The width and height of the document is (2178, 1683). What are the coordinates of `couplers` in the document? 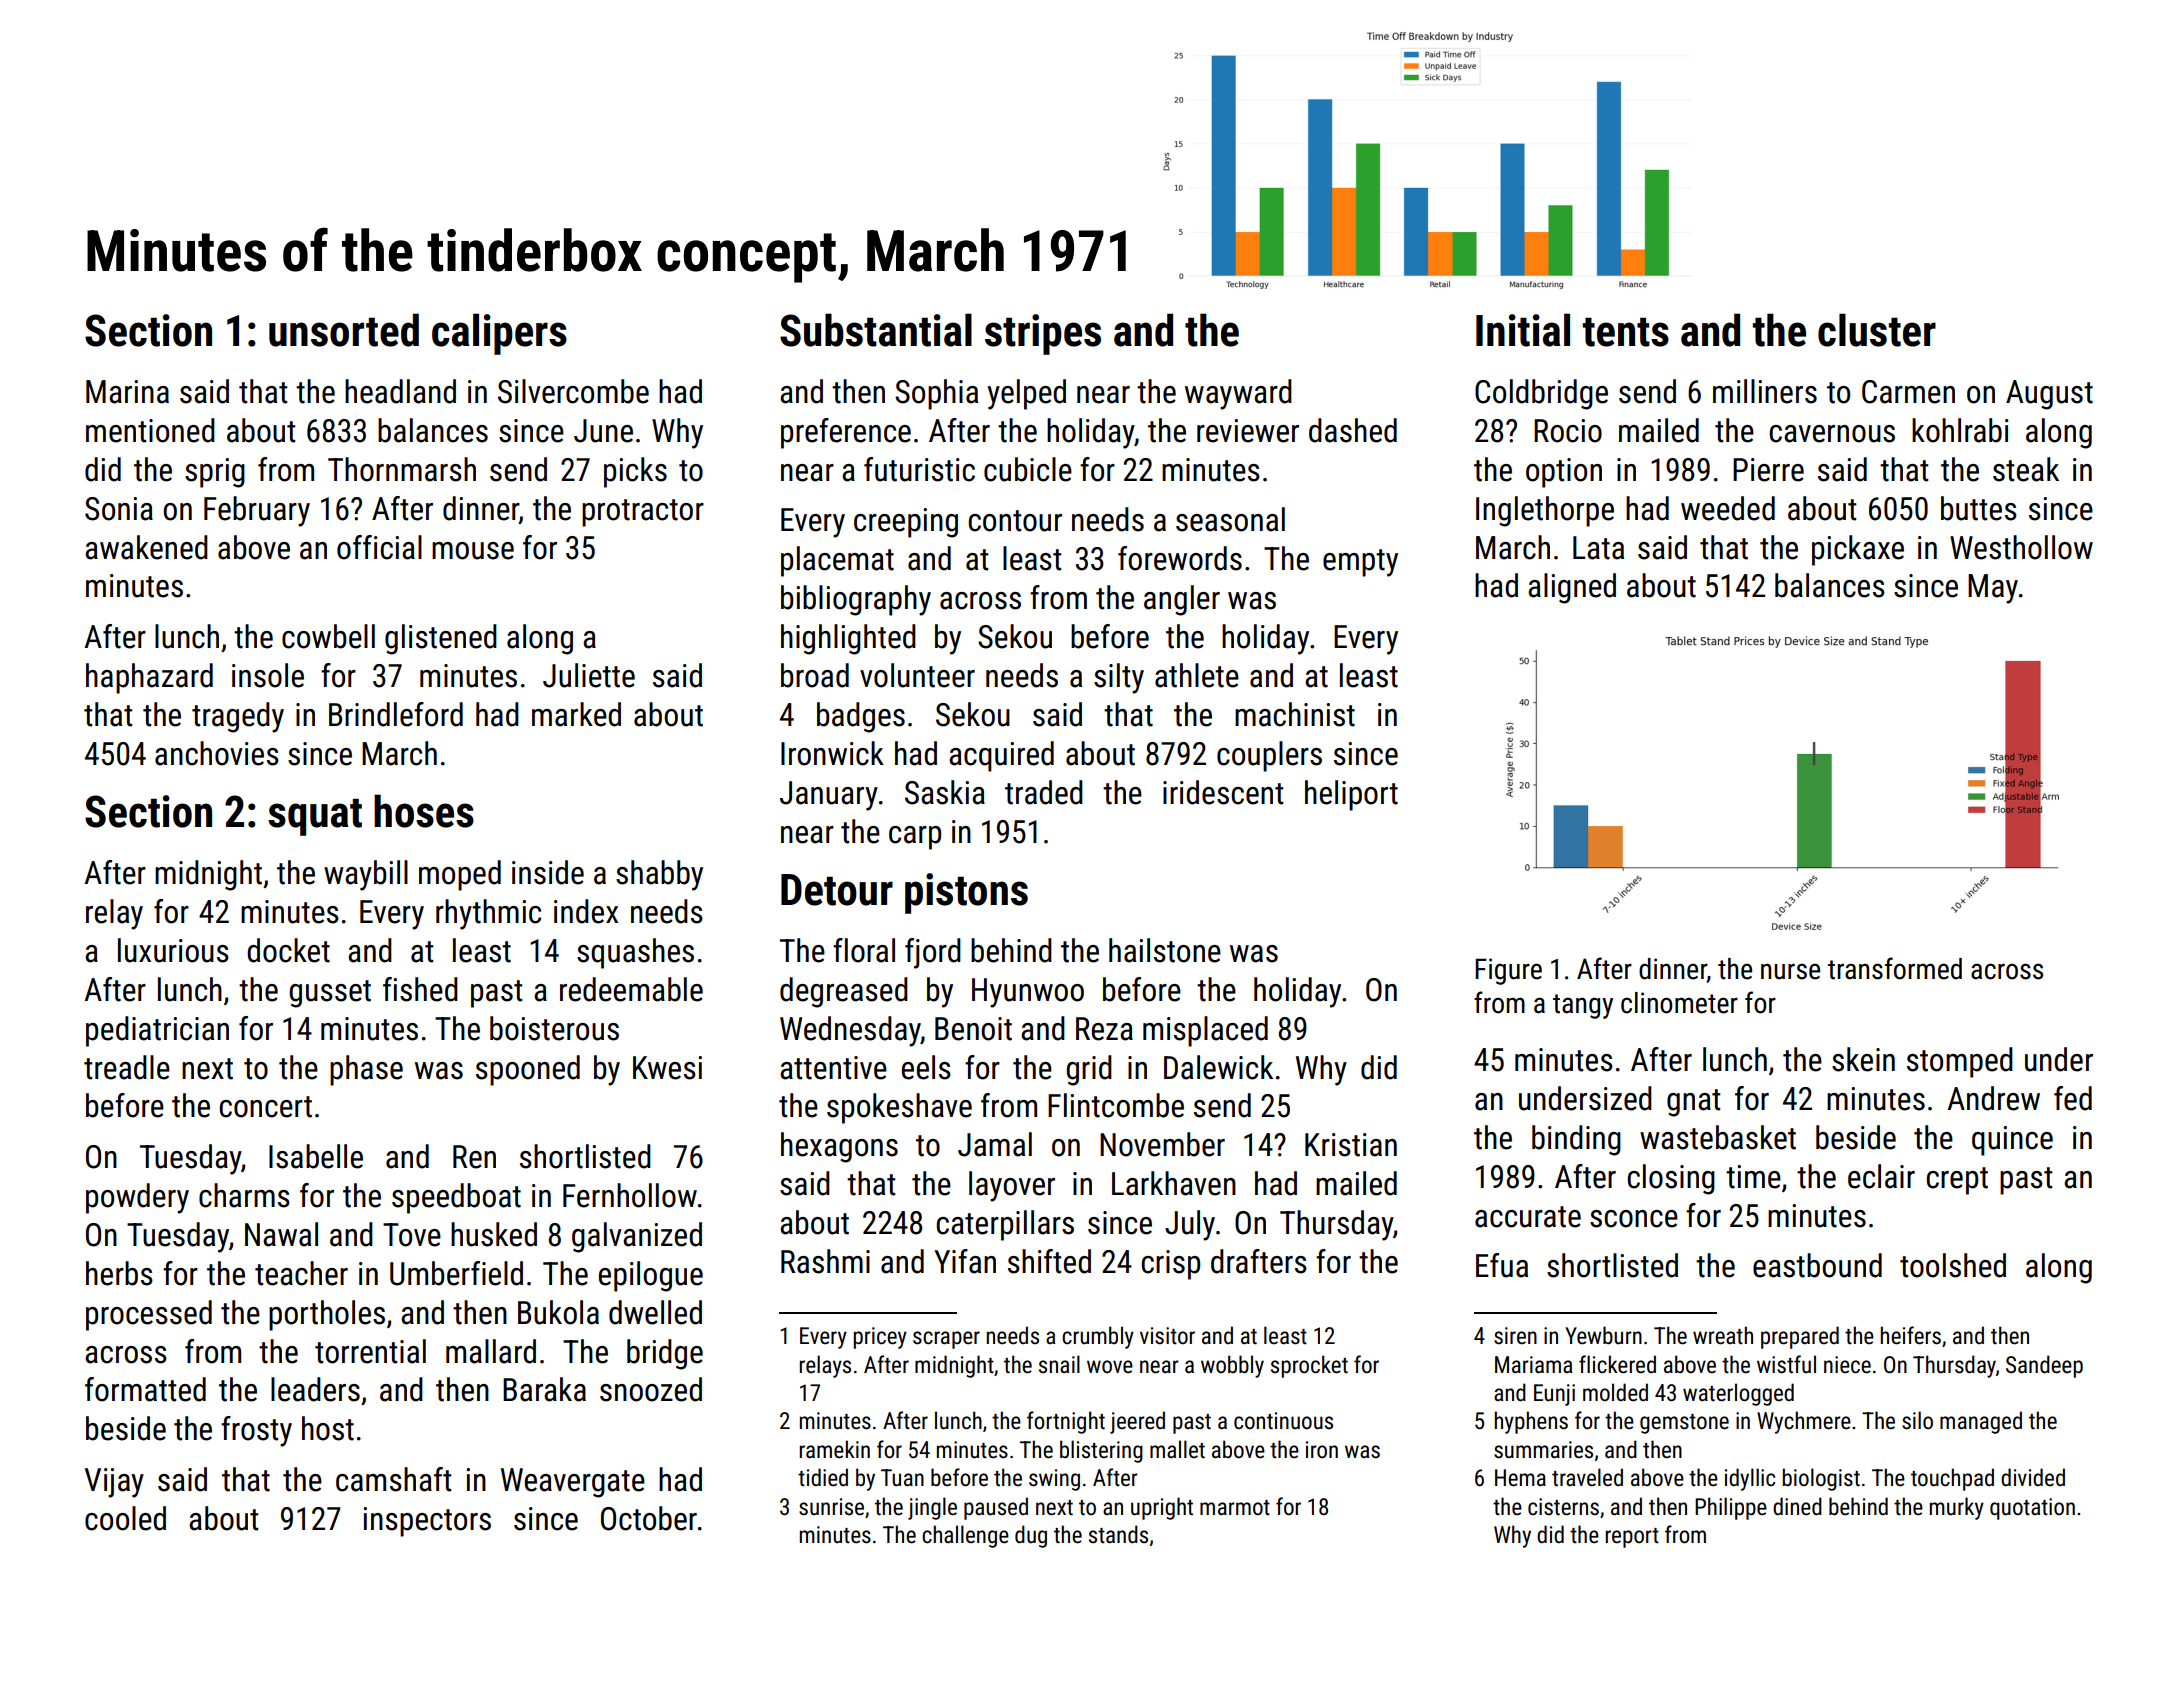 It's located at (1269, 756).
